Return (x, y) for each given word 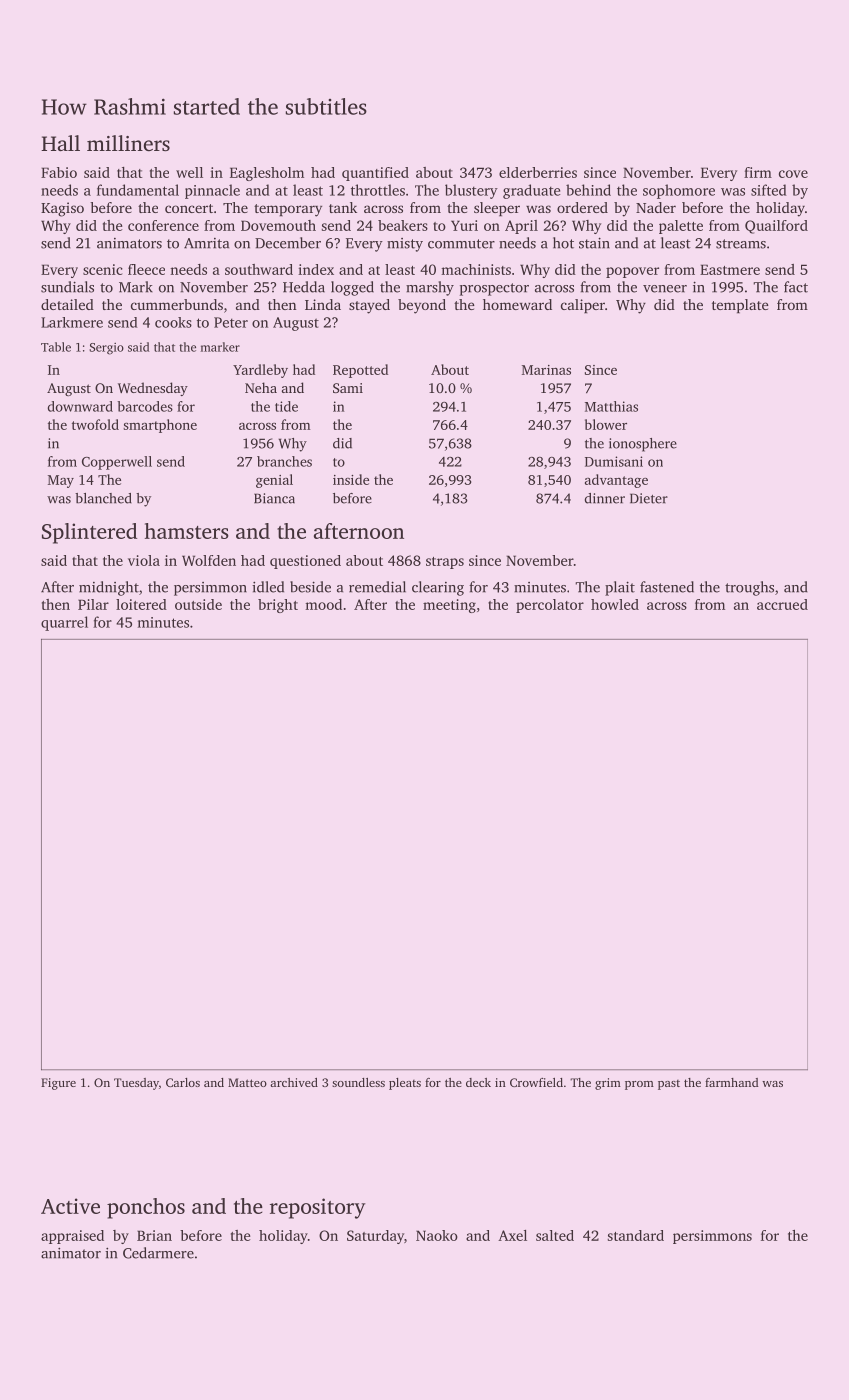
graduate (531, 191)
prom (639, 1085)
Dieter (649, 498)
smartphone (160, 426)
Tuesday (136, 1084)
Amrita (206, 243)
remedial (377, 587)
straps (445, 563)
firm (758, 172)
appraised (72, 1237)
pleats (405, 1084)
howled (615, 604)
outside (198, 604)
